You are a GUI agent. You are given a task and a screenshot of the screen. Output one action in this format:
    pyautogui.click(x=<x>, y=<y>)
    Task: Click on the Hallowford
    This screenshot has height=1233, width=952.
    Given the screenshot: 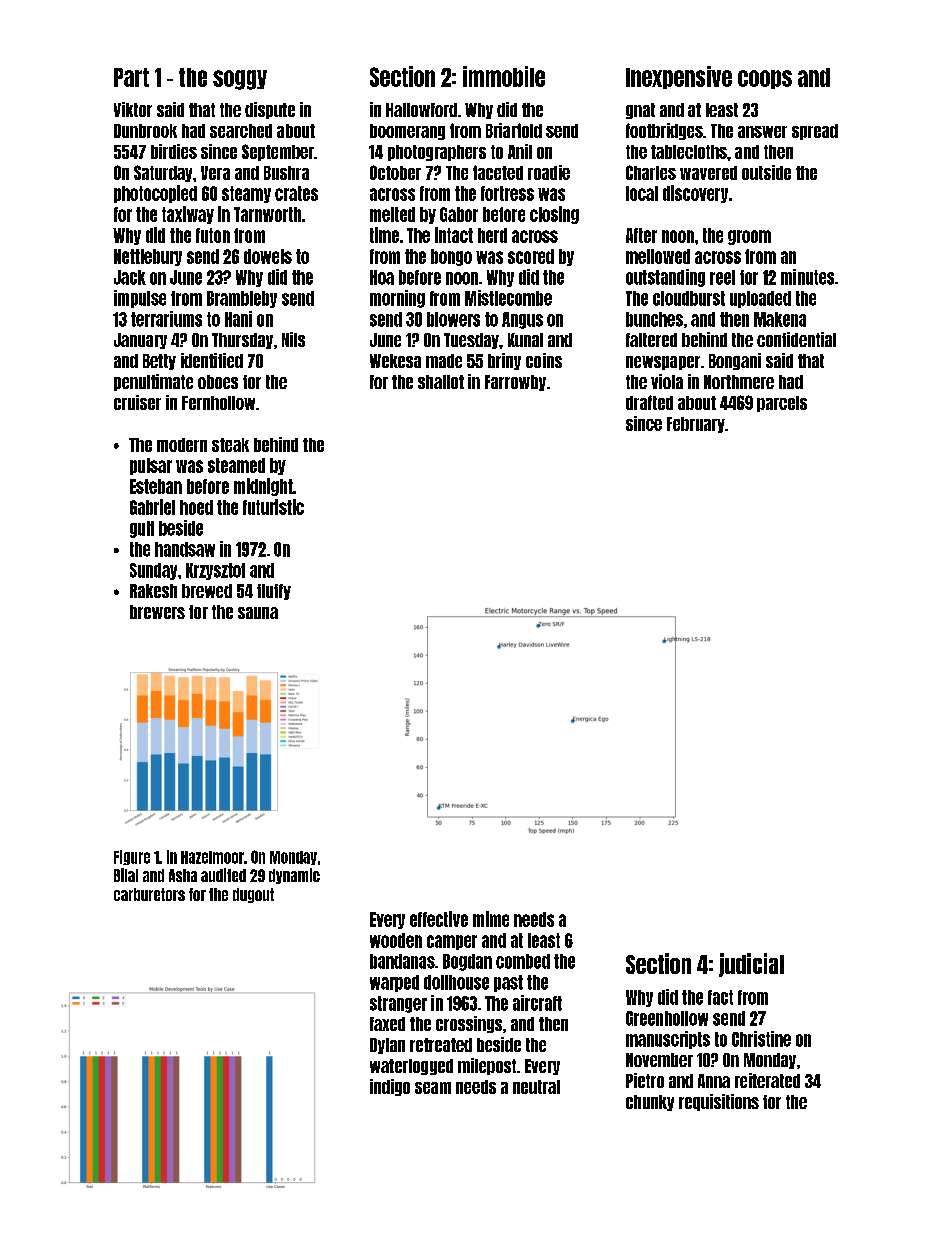 What is the action you would take?
    pyautogui.click(x=421, y=110)
